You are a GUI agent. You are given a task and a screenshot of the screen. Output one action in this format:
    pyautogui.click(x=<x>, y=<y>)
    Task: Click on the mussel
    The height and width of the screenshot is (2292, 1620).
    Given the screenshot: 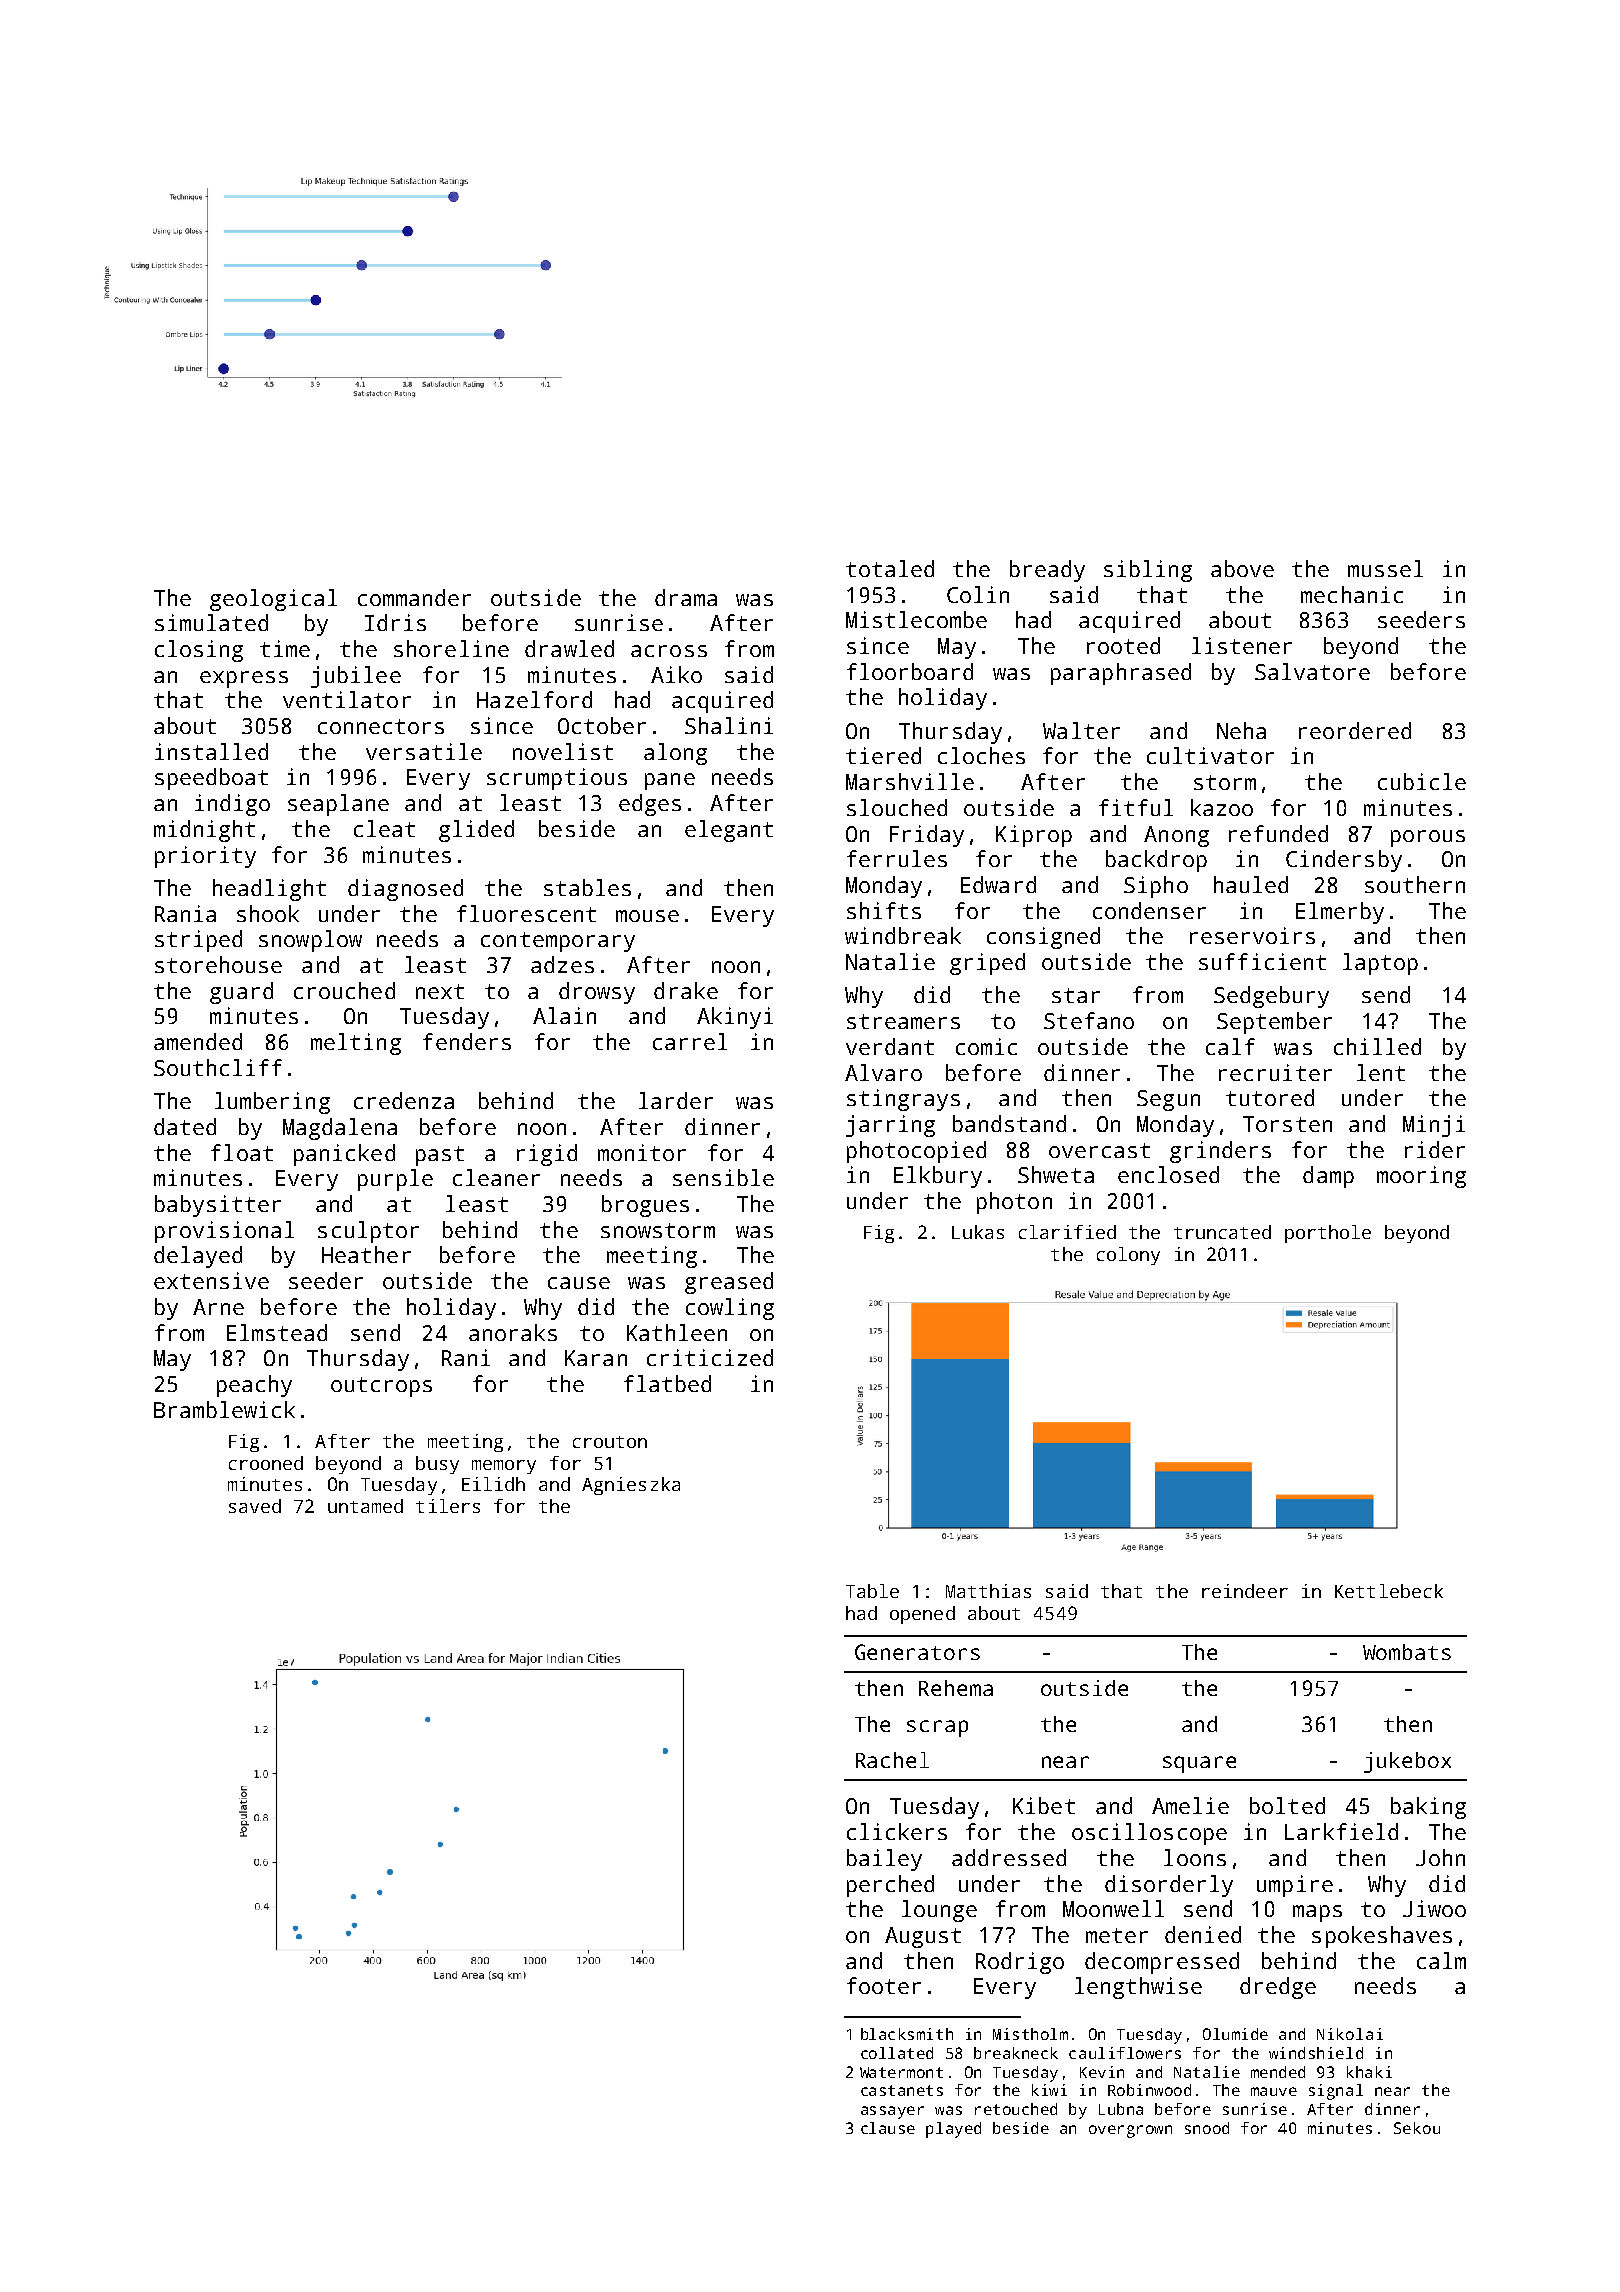 What is the action you would take?
    pyautogui.click(x=1385, y=568)
